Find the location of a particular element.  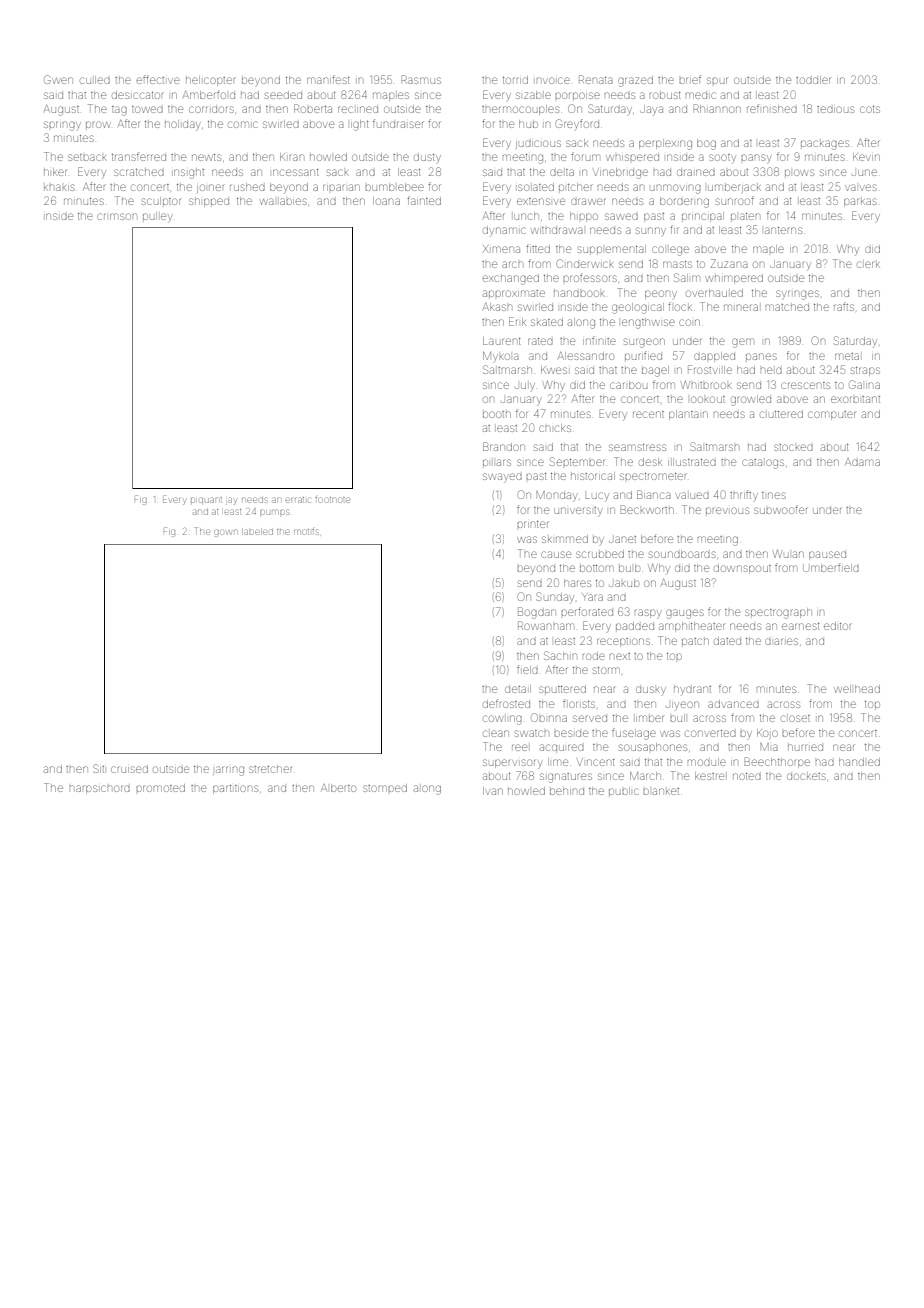

incessant is located at coordinates (296, 172).
